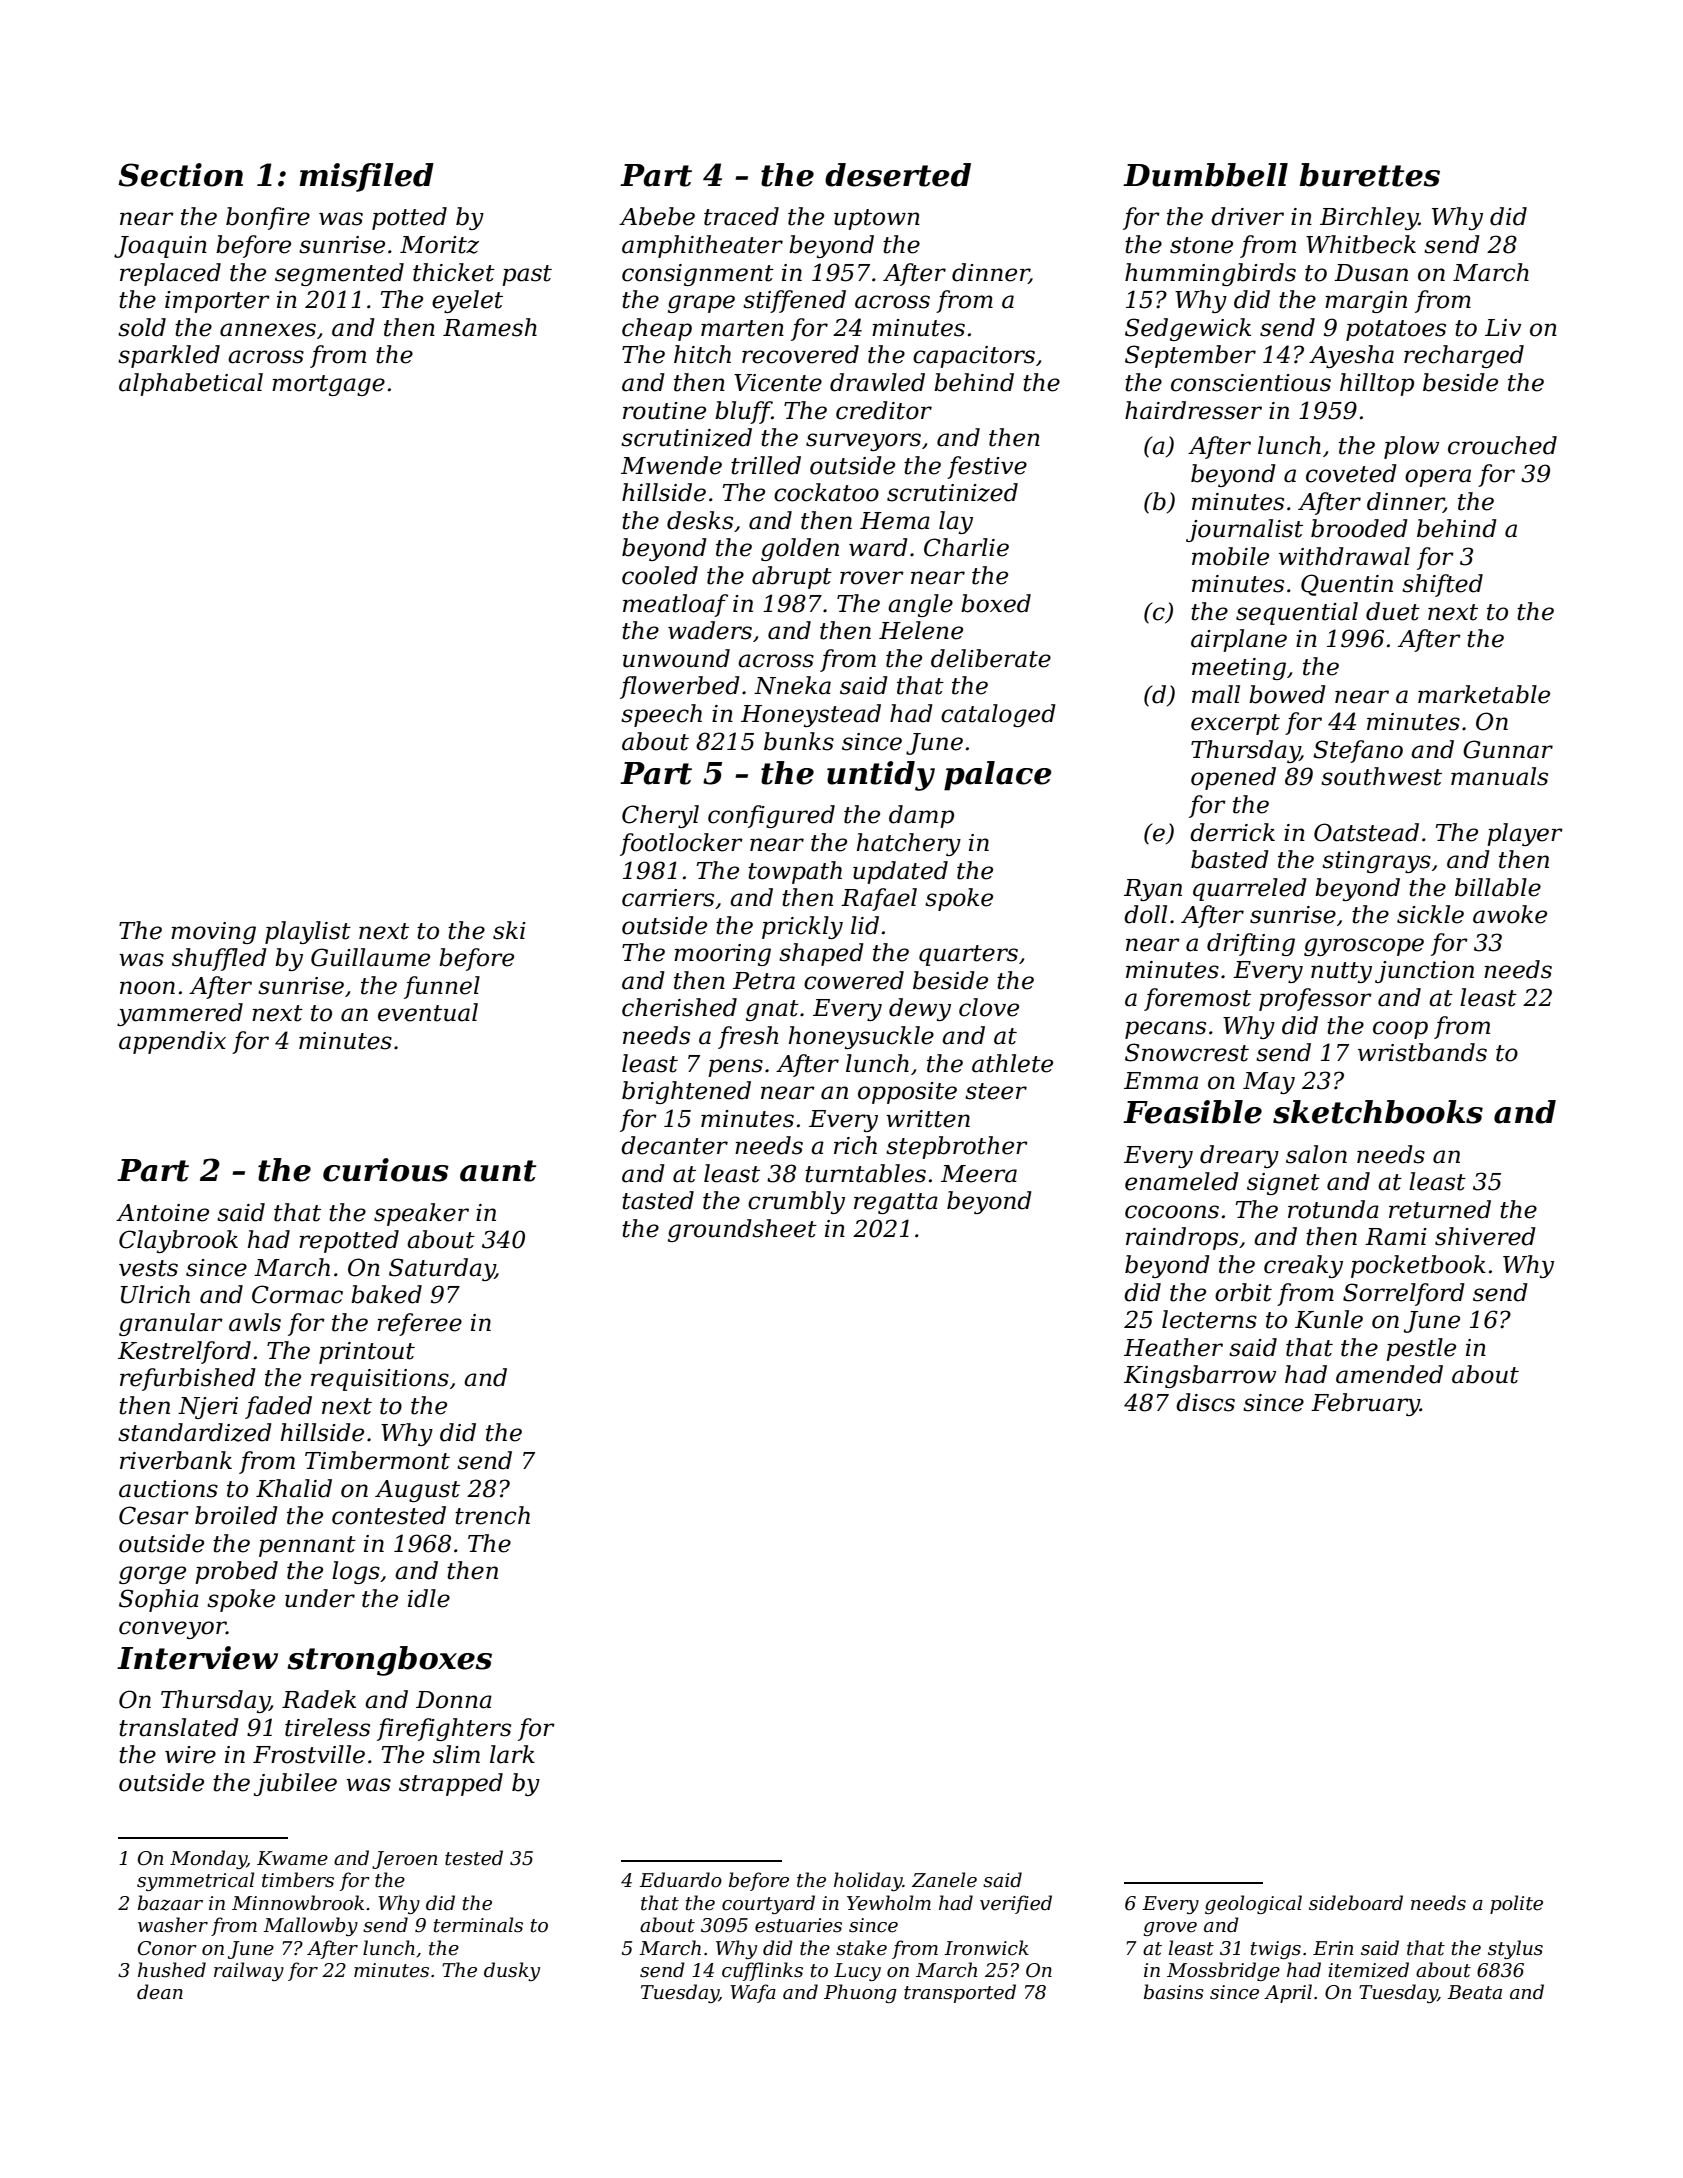 The image size is (1683, 2178). Describe the element at coordinates (944, 1880) in the screenshot. I see `Zanele` at that location.
